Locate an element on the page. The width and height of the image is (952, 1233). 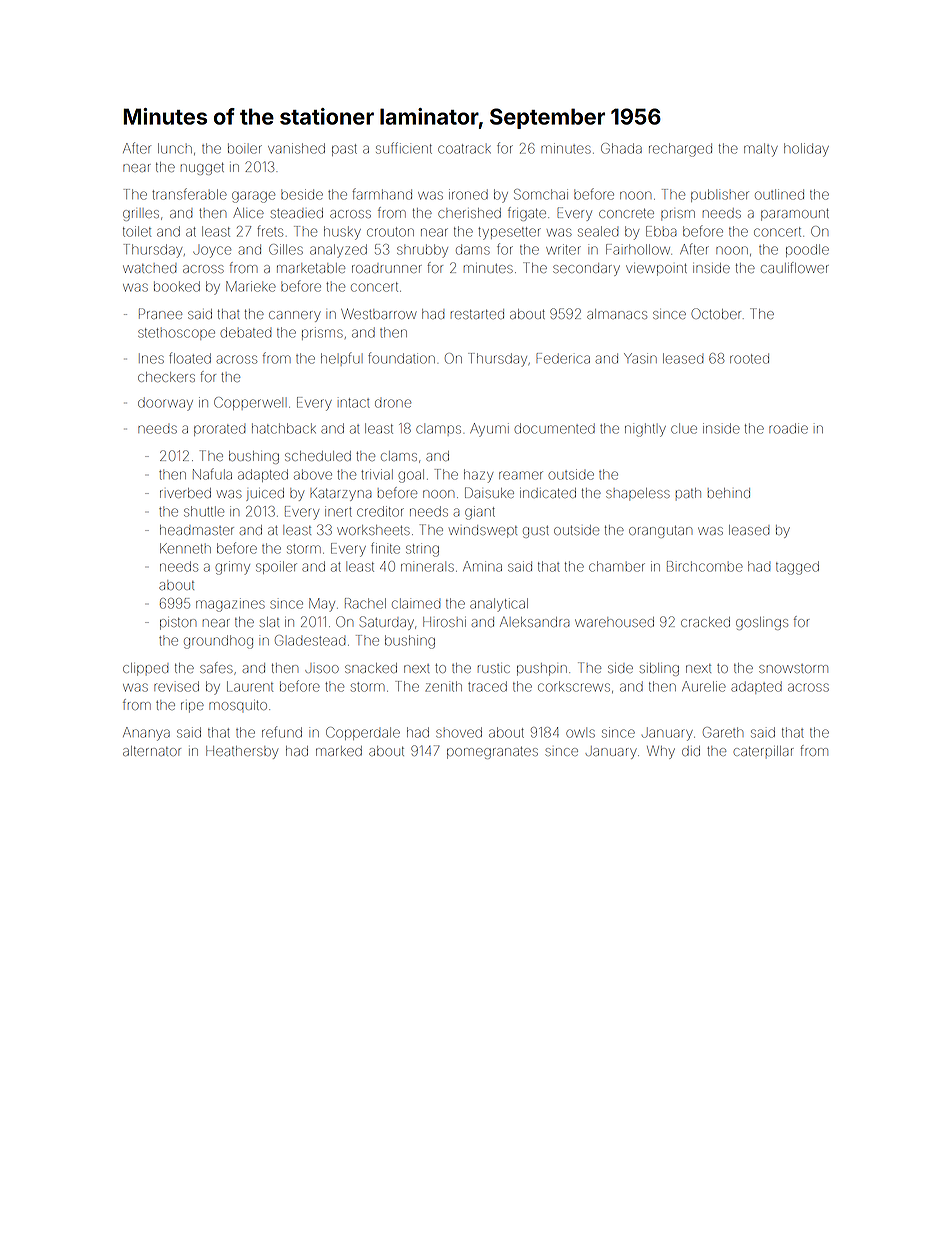
clams is located at coordinates (399, 456).
